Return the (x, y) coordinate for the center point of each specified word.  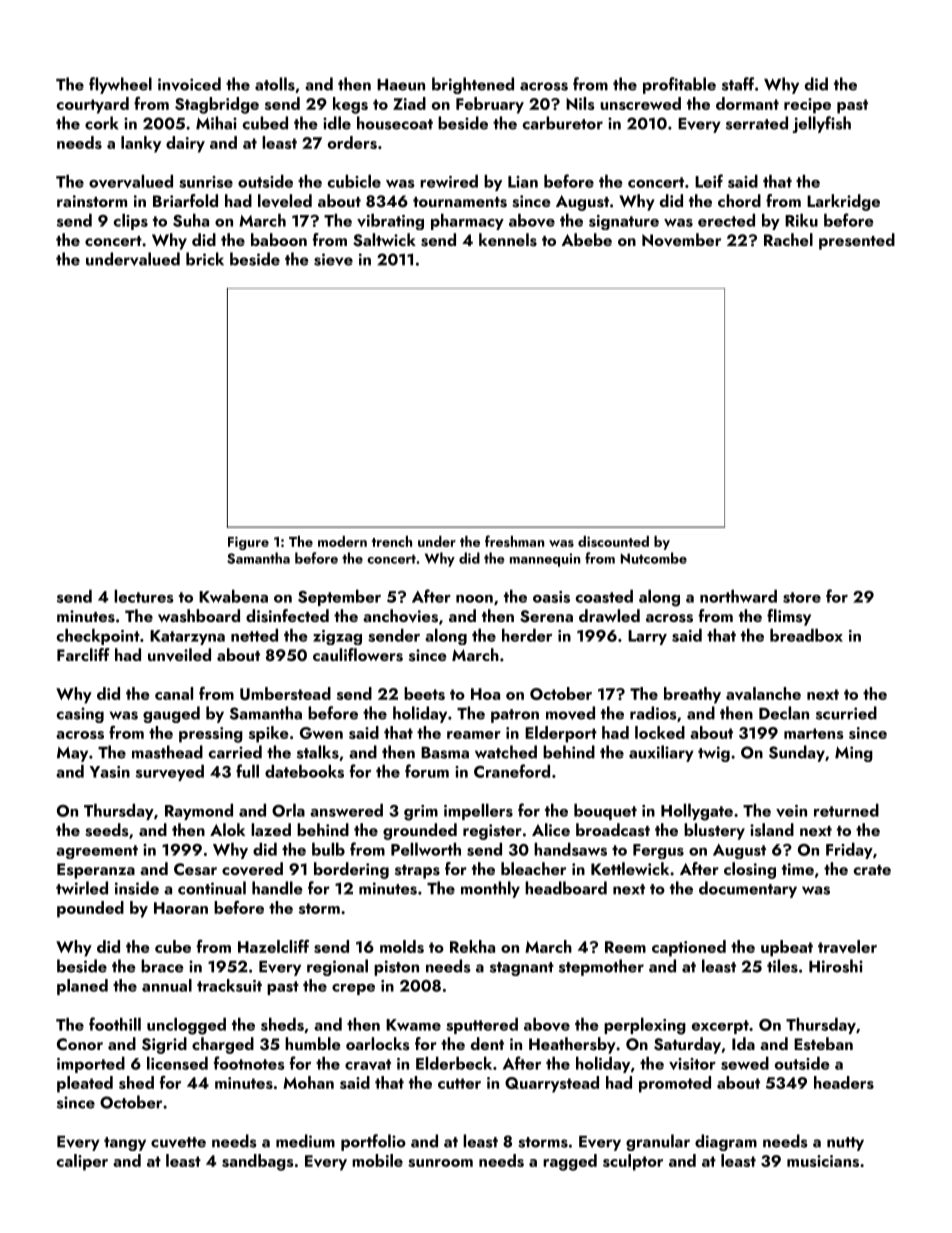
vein (791, 811)
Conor (80, 1044)
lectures (144, 596)
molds (402, 946)
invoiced (189, 84)
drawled (609, 615)
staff (738, 84)
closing (750, 870)
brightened (473, 85)
